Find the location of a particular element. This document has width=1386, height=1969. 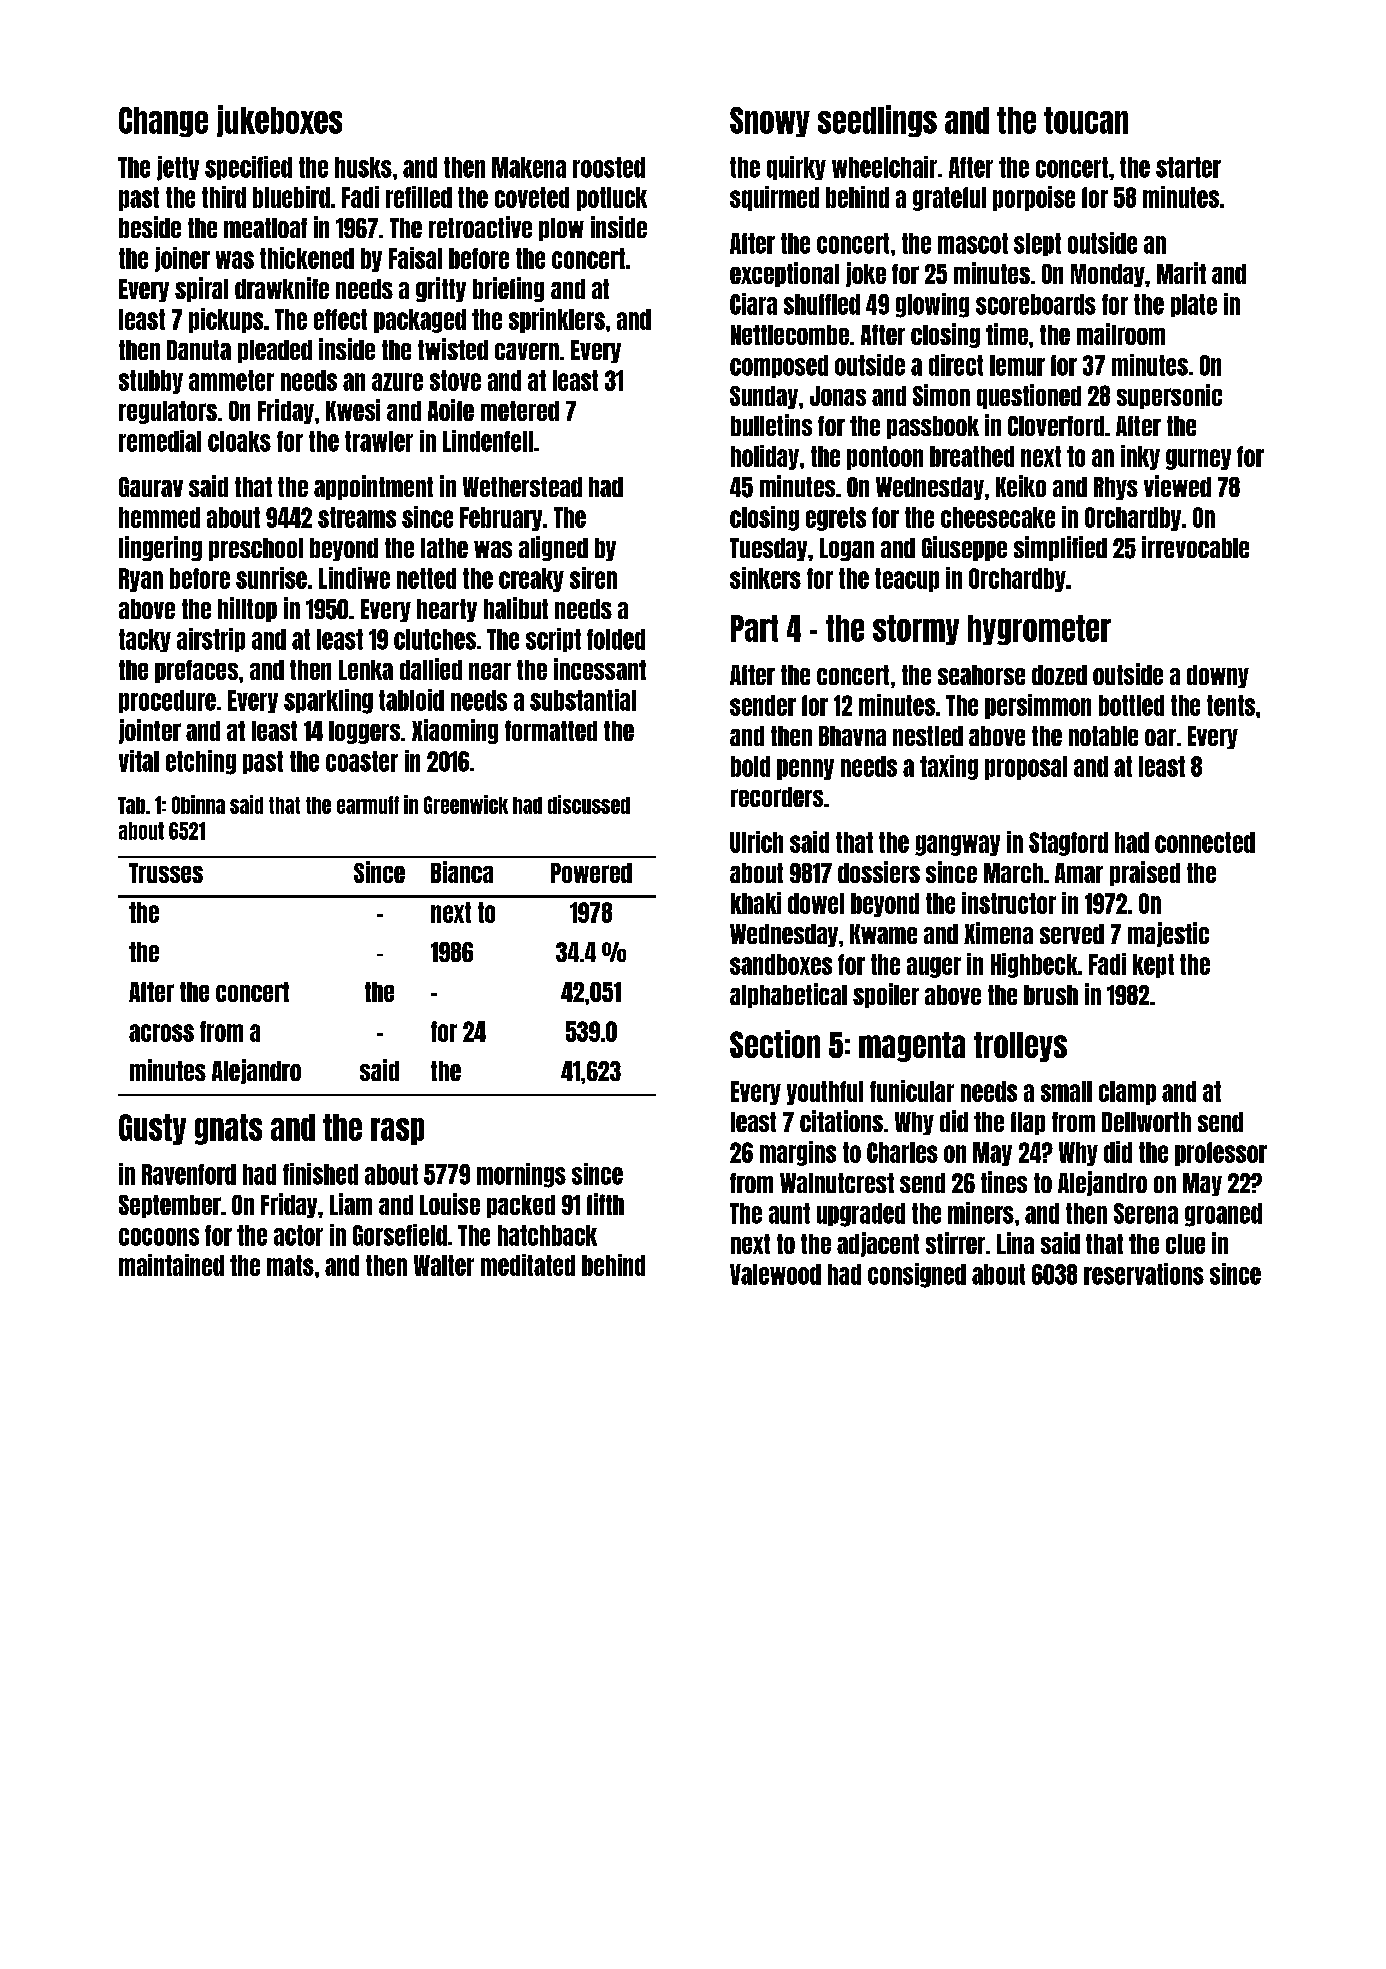

Makena is located at coordinates (529, 167).
